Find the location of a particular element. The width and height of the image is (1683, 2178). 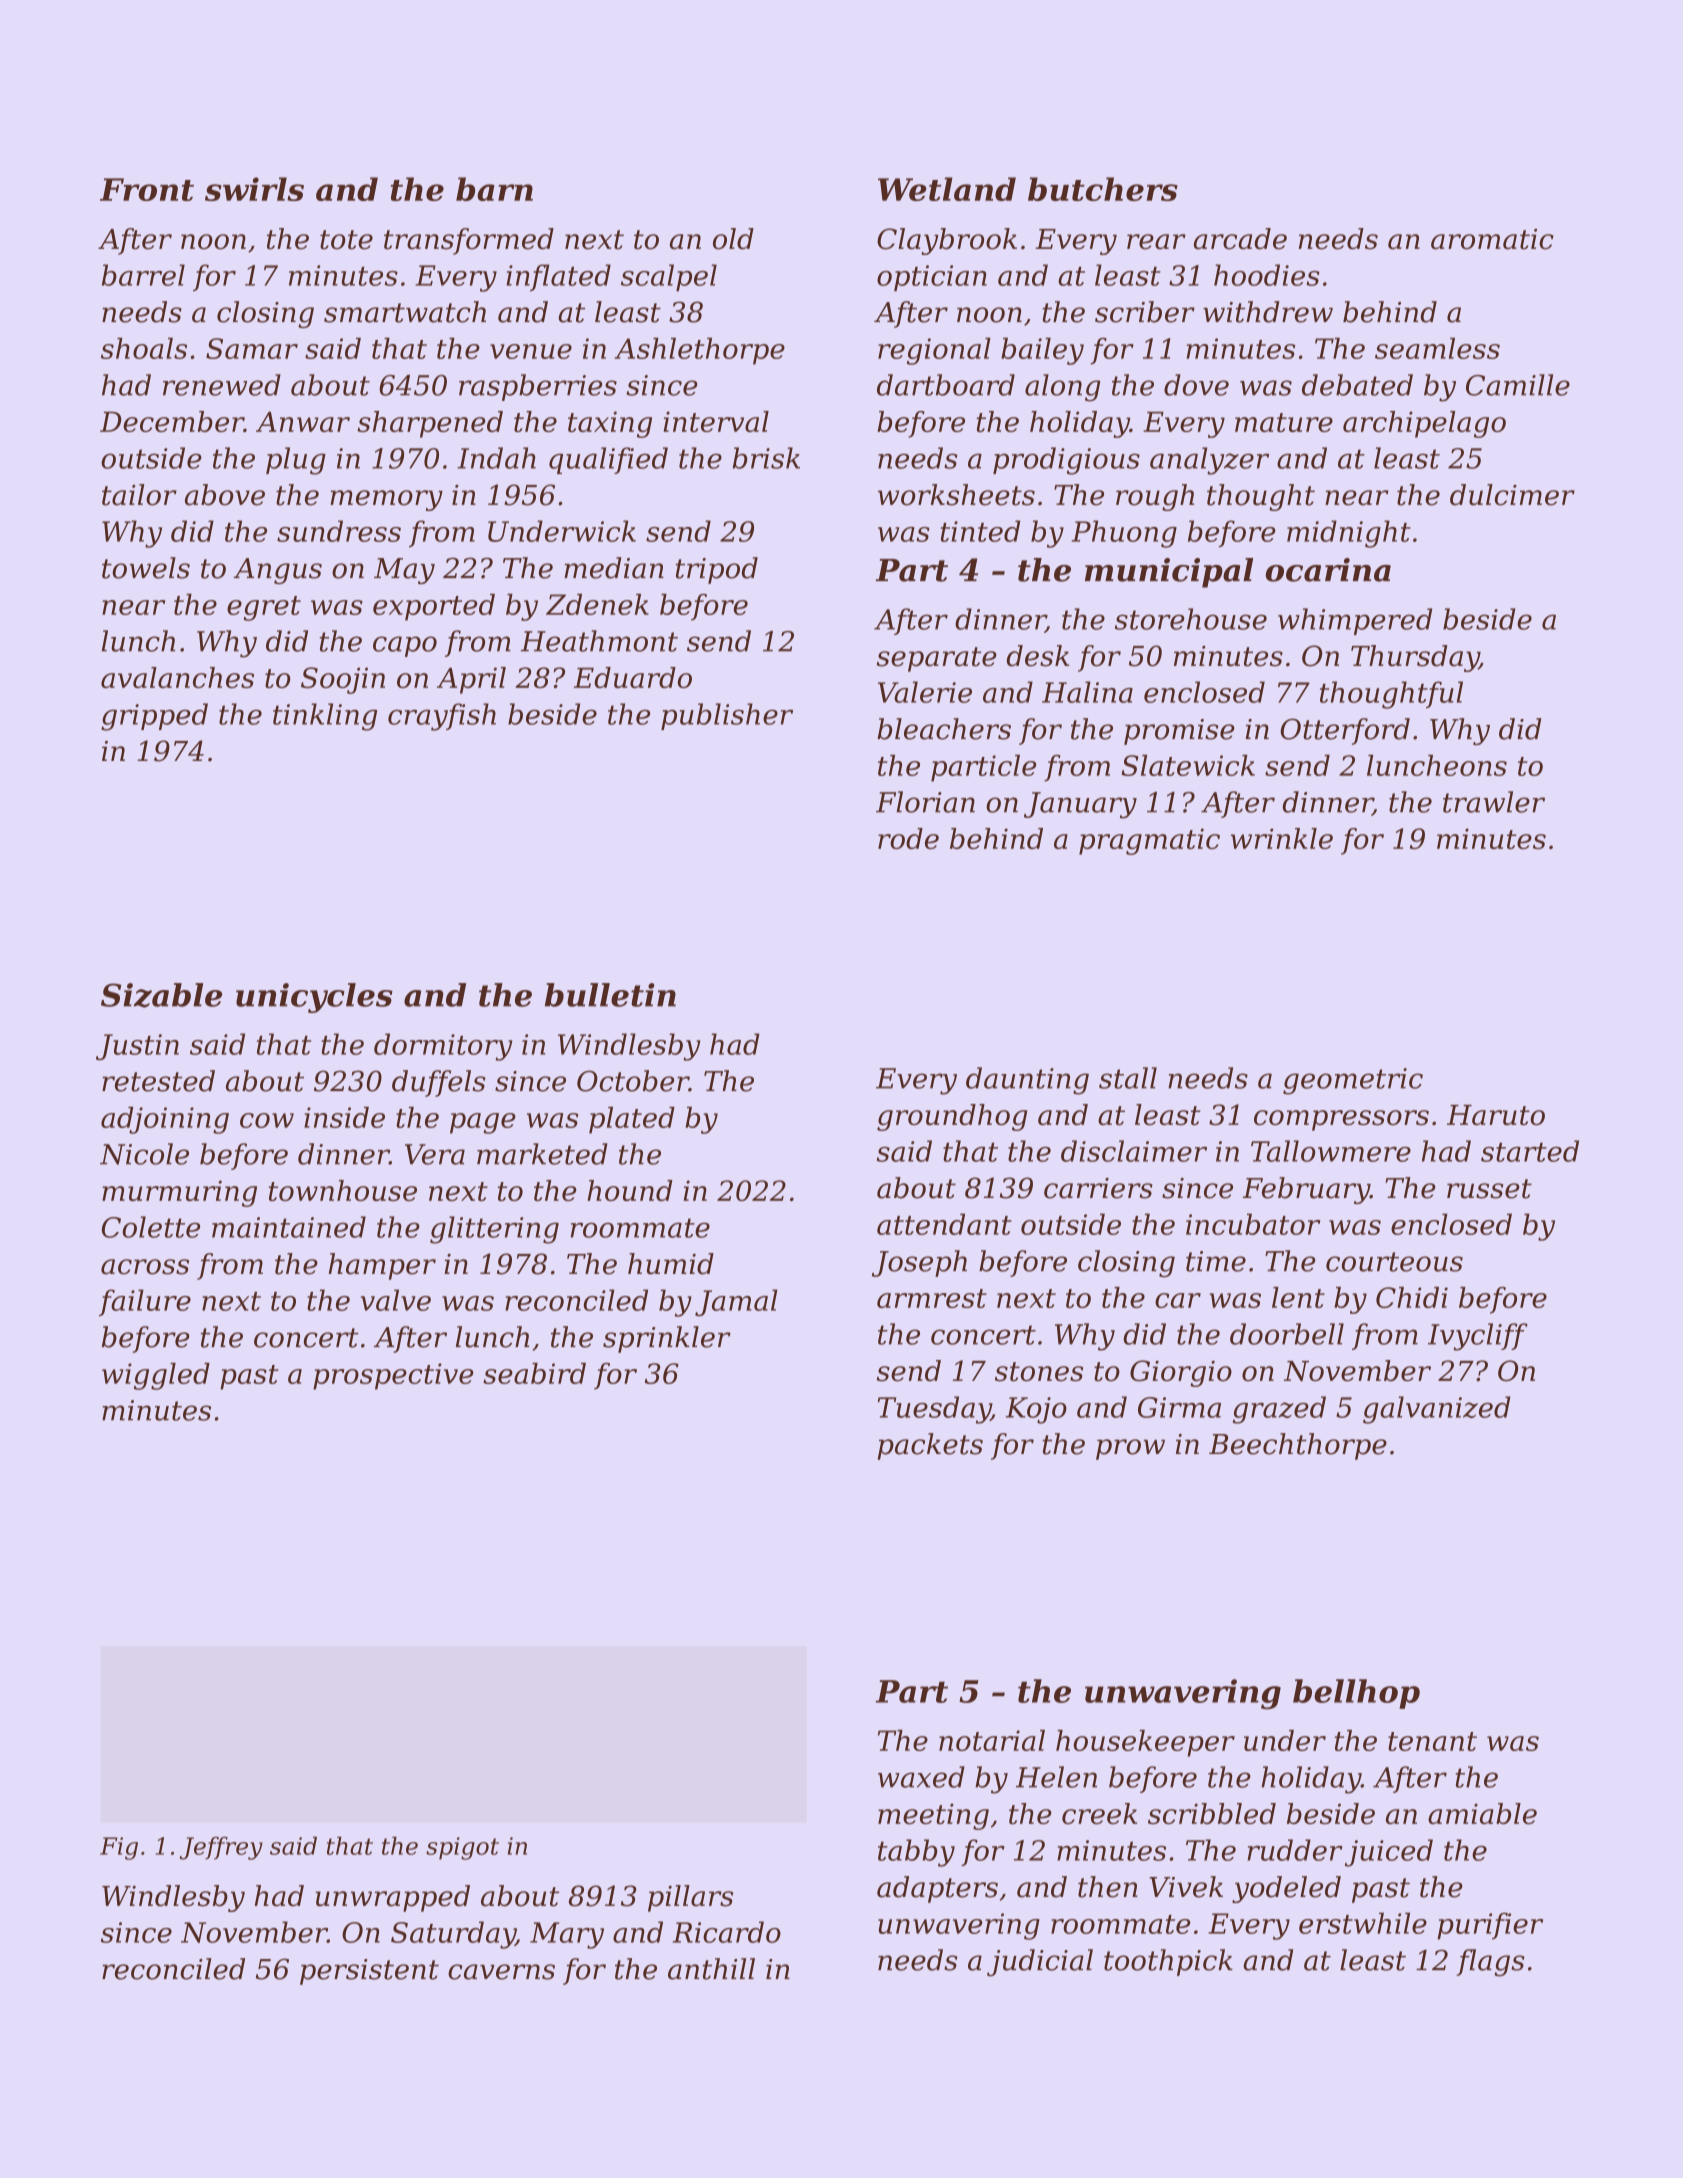

May is located at coordinates (404, 571).
